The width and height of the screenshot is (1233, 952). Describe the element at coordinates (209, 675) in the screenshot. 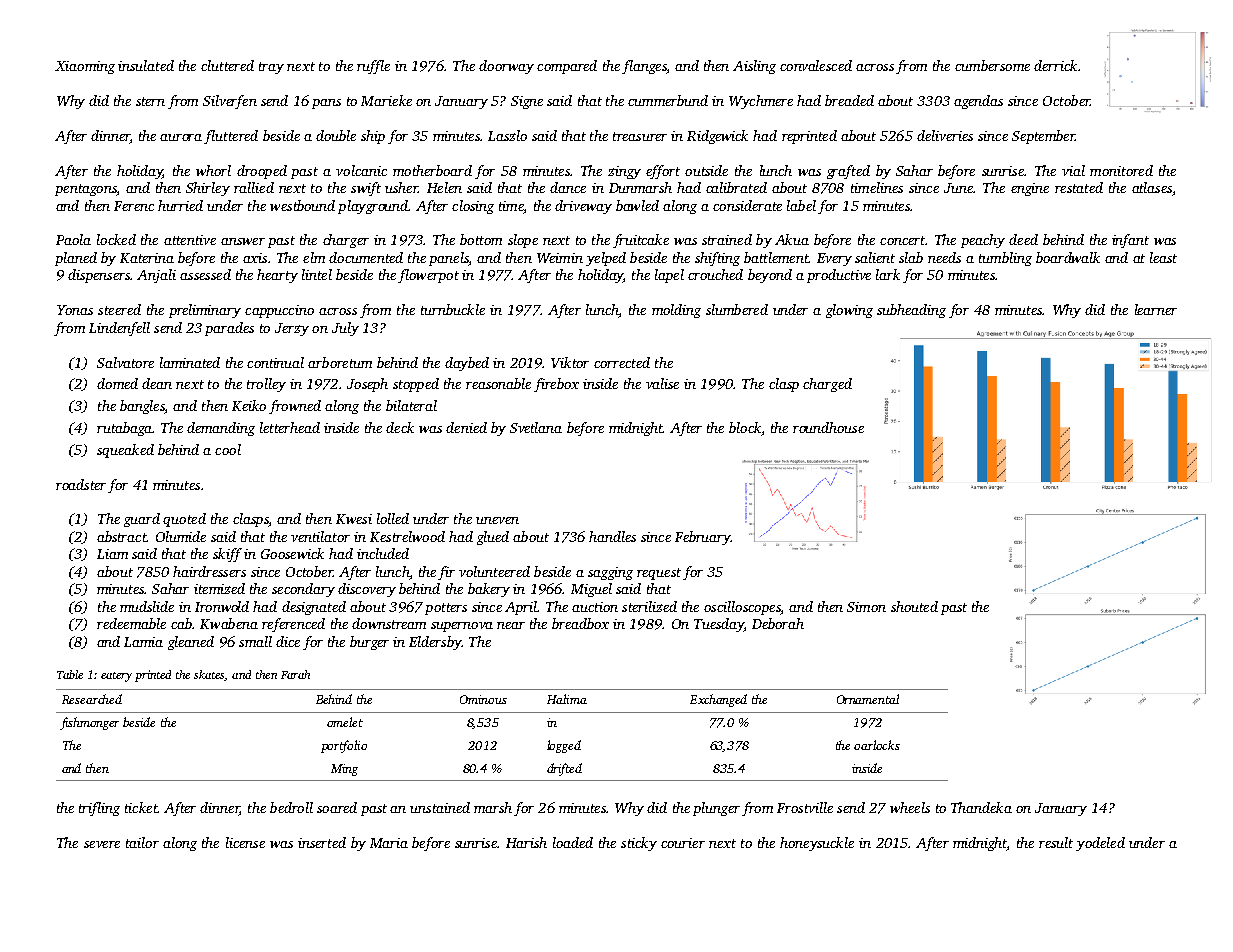

I see `skates` at that location.
